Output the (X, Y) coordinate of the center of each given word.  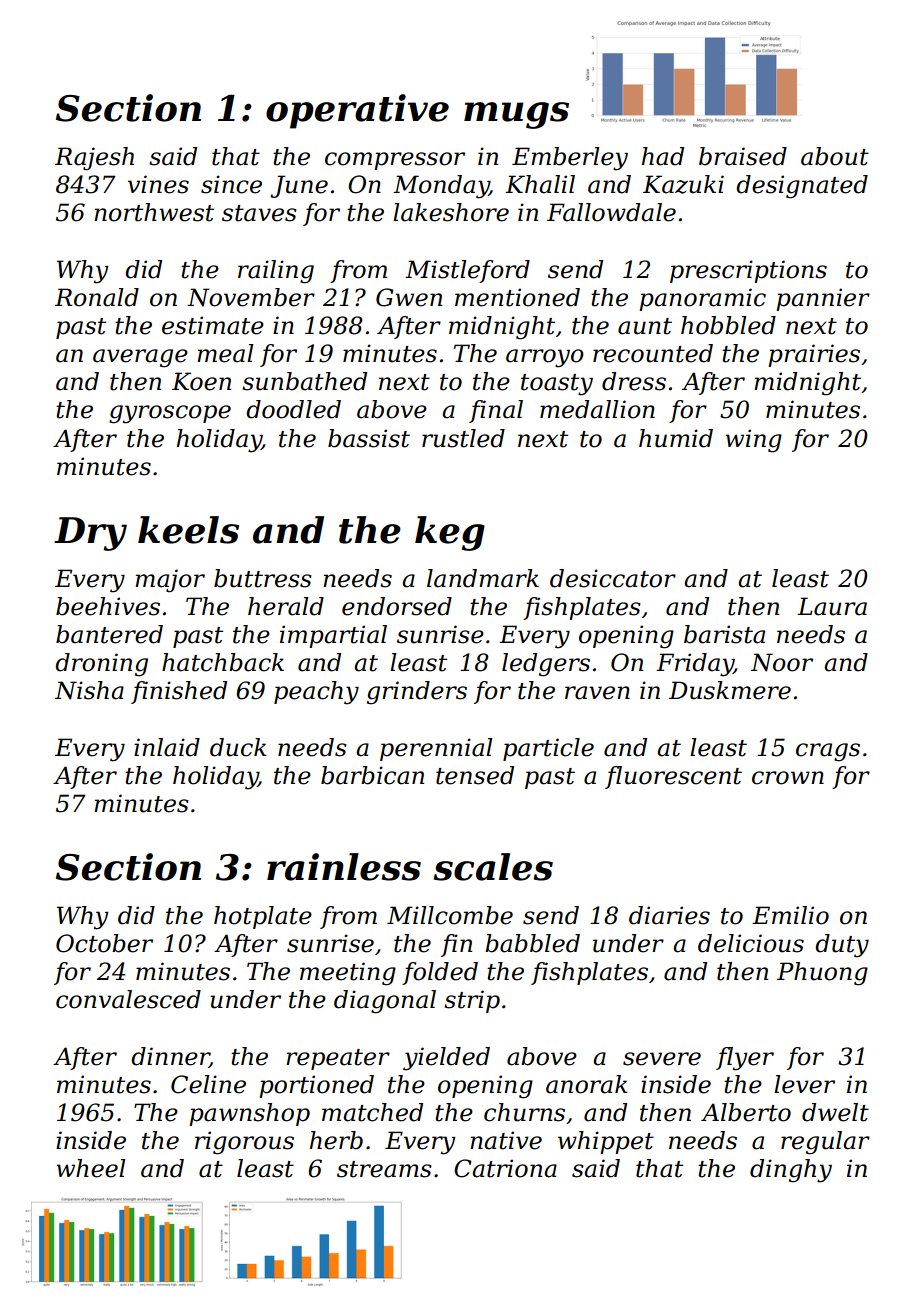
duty (842, 946)
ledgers (546, 665)
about (835, 156)
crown (788, 778)
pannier (823, 299)
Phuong (822, 974)
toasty (557, 385)
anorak (587, 1084)
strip (472, 1001)
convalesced (128, 999)
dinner (170, 1057)
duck (238, 747)
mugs (516, 115)
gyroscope (170, 414)
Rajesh (94, 159)
